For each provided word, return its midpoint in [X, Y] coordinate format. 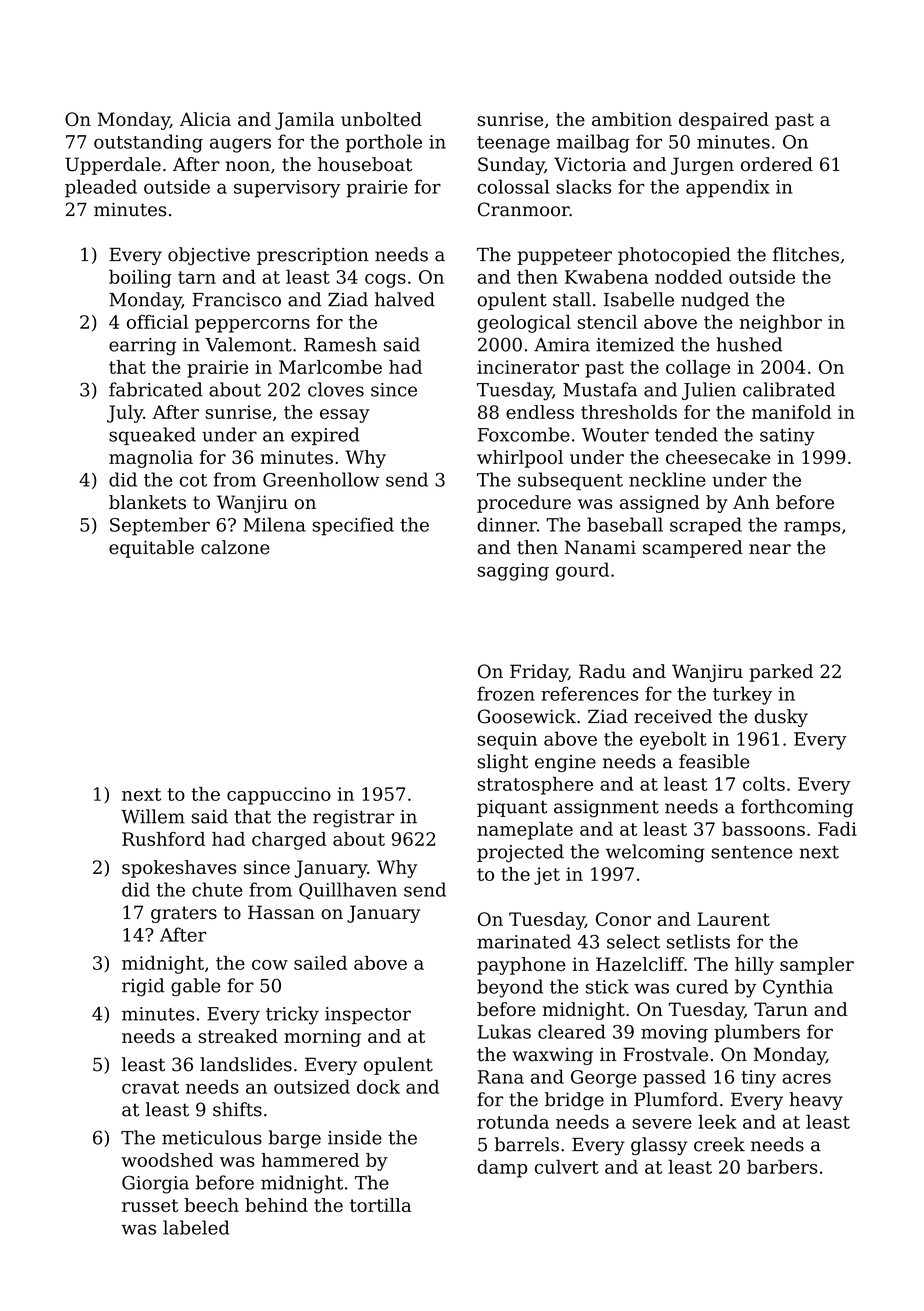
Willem [153, 816]
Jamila [305, 121]
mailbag [593, 143]
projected [520, 853]
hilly [754, 966]
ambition [632, 119]
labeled [196, 1227]
